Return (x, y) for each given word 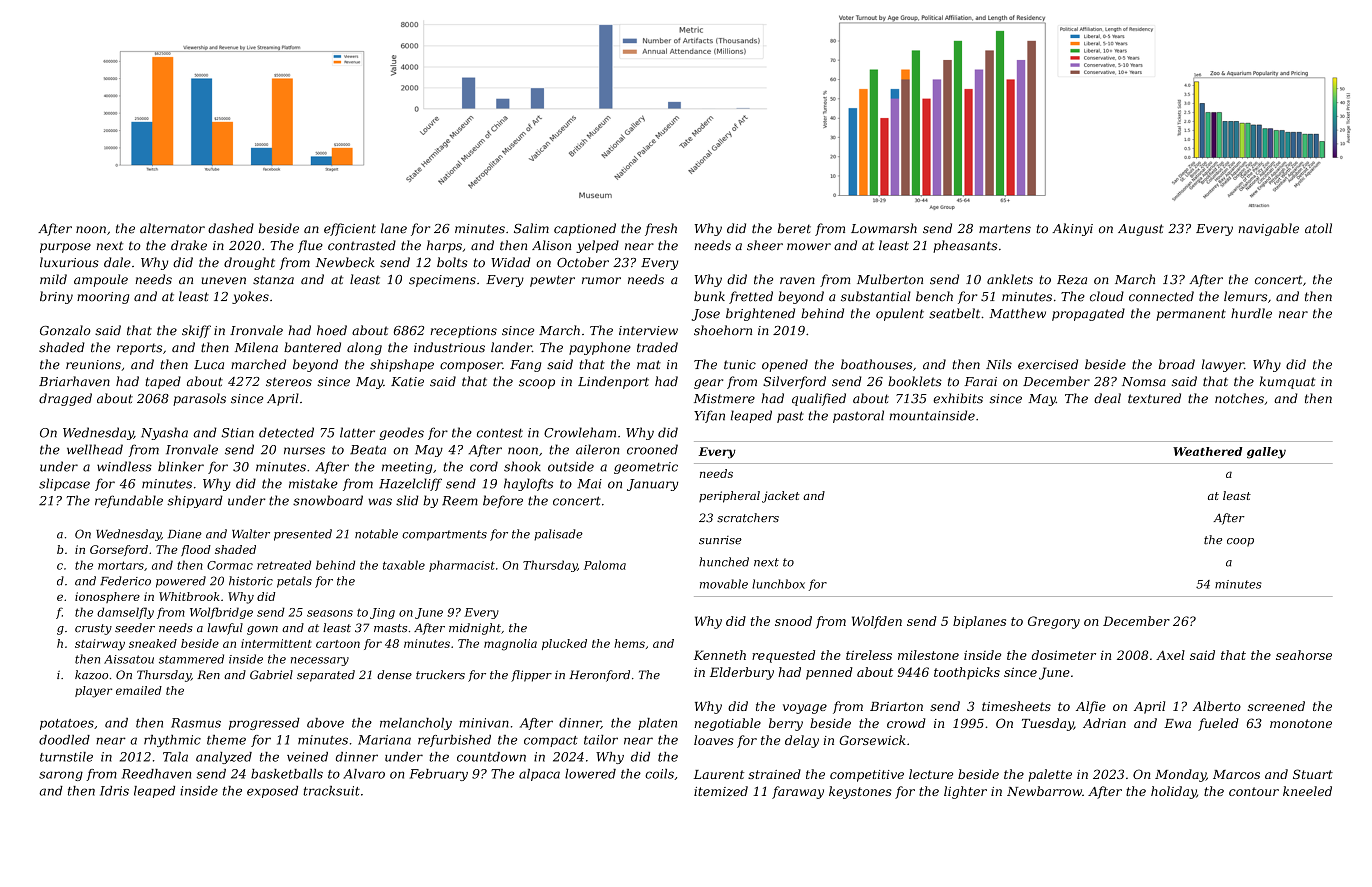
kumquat (1287, 382)
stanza (273, 280)
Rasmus (196, 723)
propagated (1088, 314)
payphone (600, 348)
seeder (135, 628)
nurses (304, 451)
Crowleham (580, 432)
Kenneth (720, 655)
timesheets (1016, 706)
